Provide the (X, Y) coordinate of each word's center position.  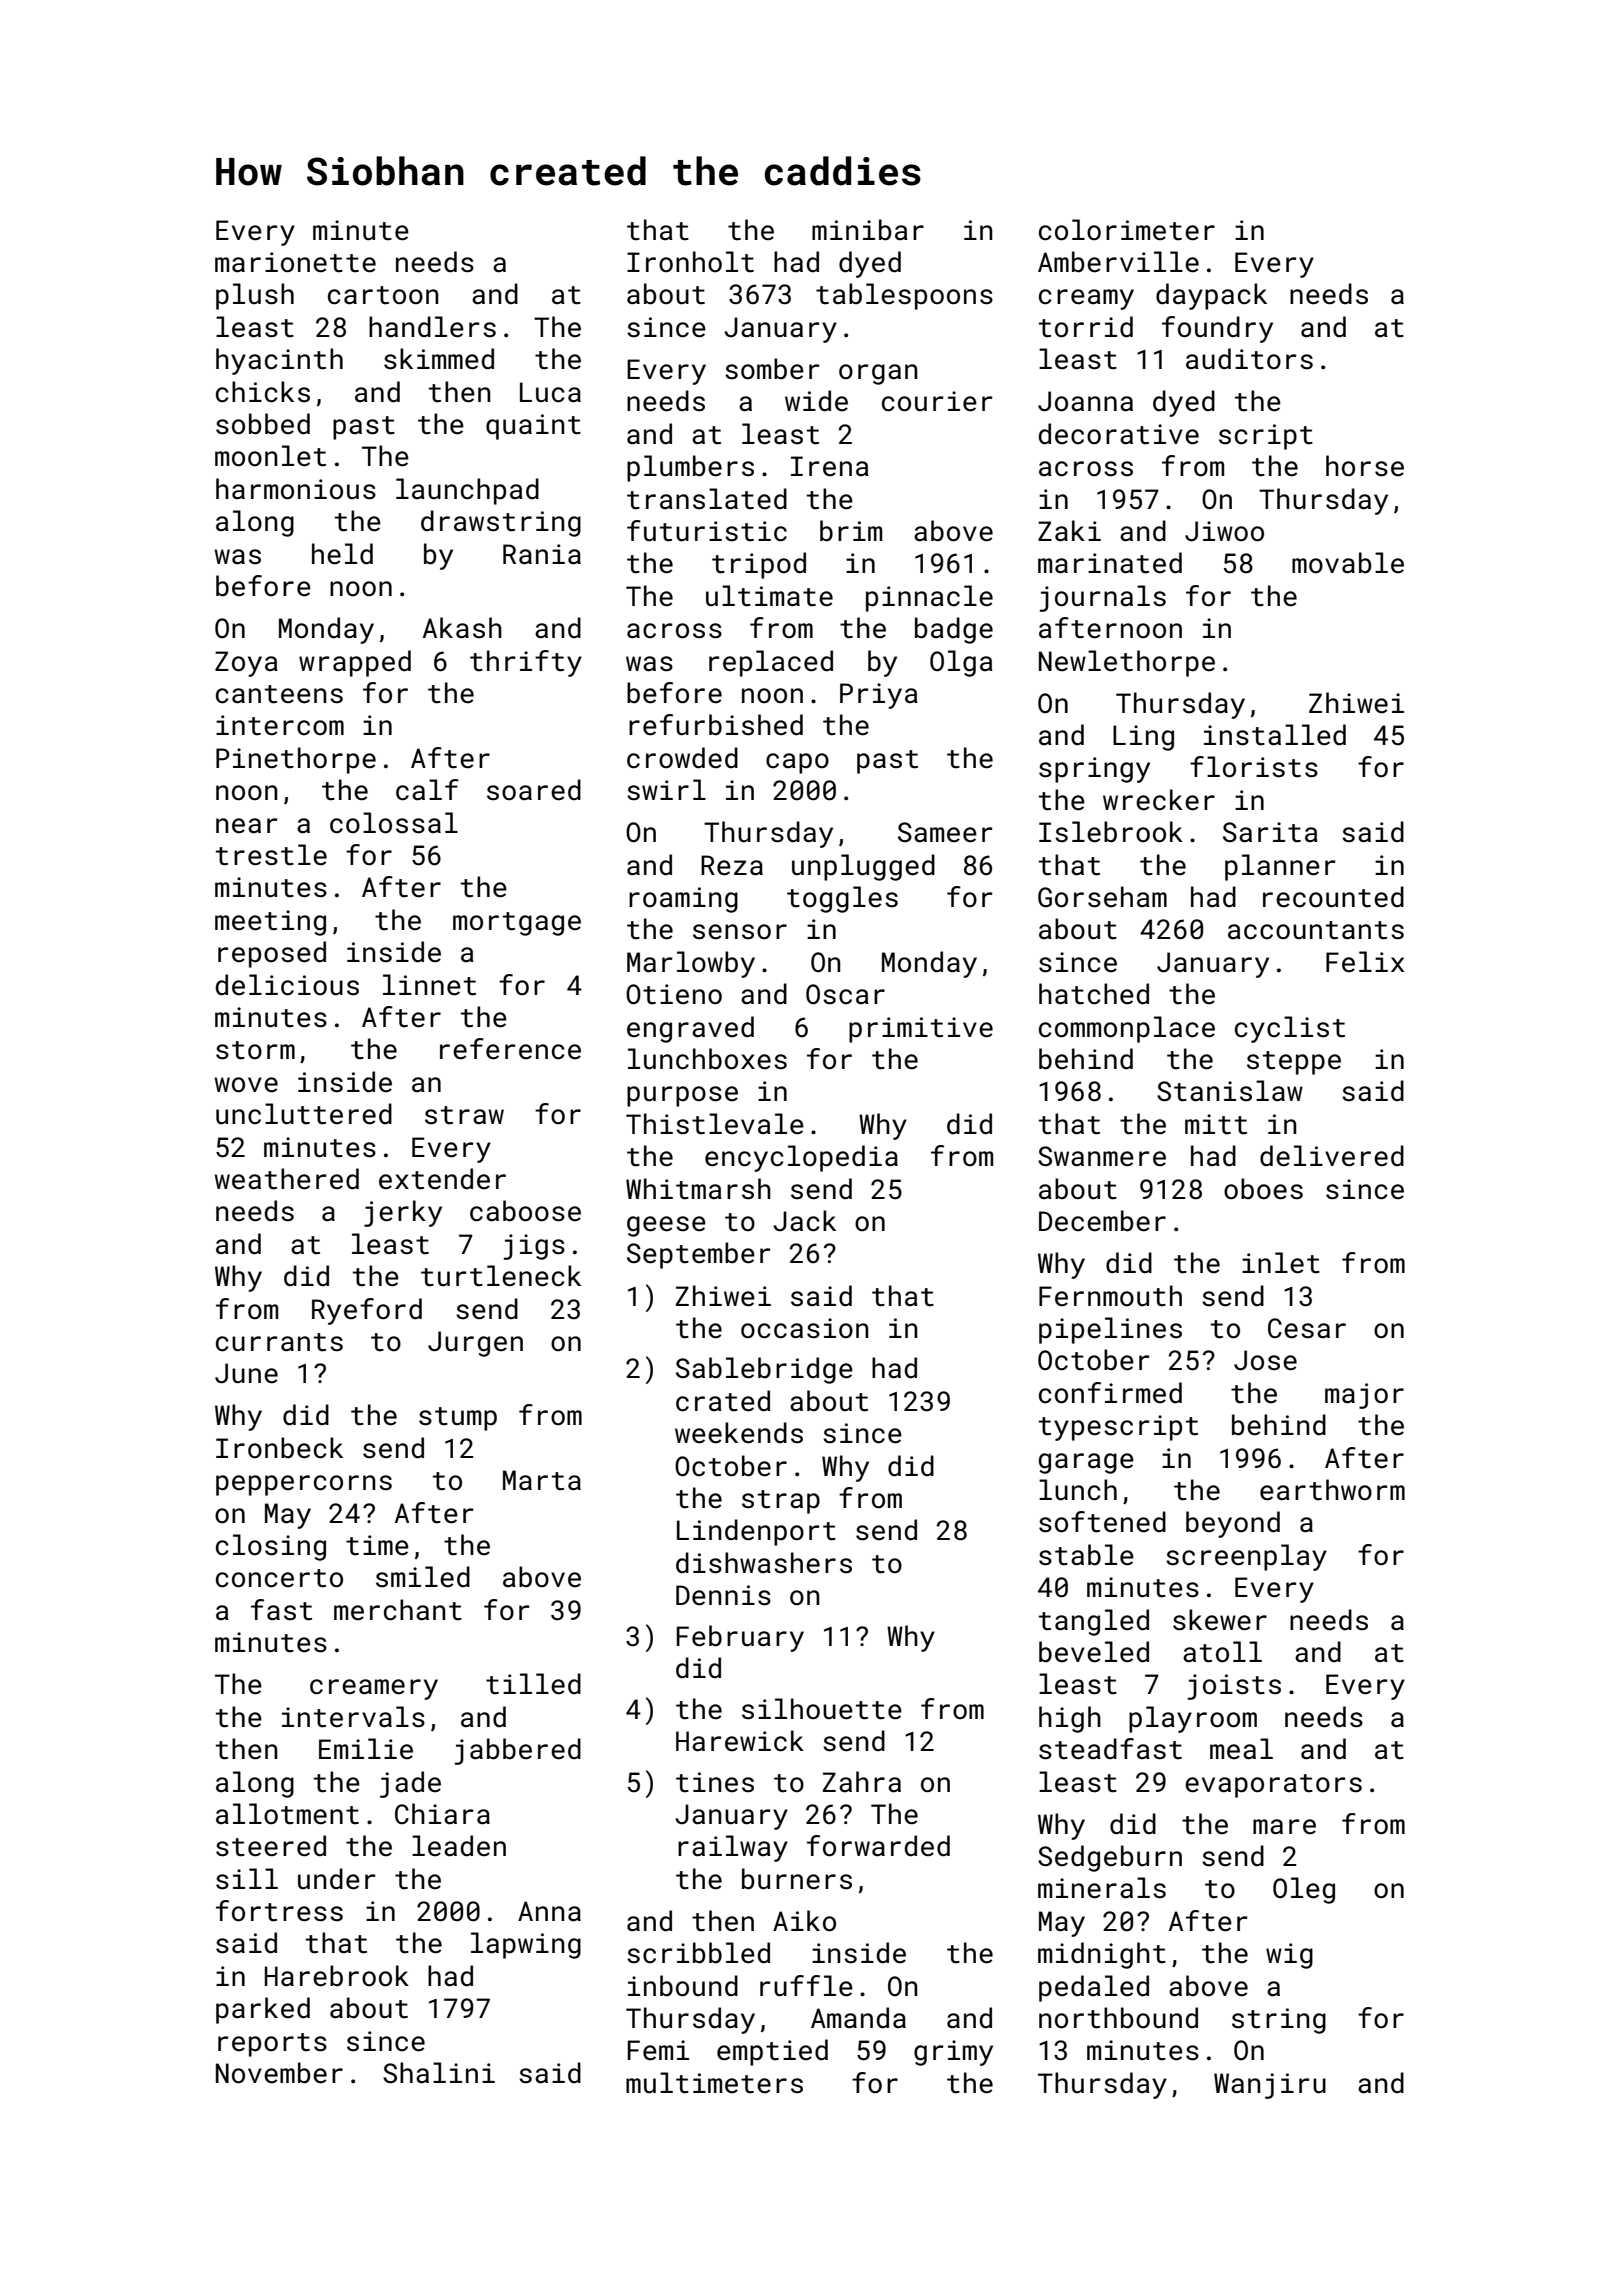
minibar (868, 230)
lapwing (526, 1945)
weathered (286, 1179)
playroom (1193, 1719)
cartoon (383, 295)
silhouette (822, 1709)
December (1102, 1221)
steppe (1294, 1063)
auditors (1249, 359)
